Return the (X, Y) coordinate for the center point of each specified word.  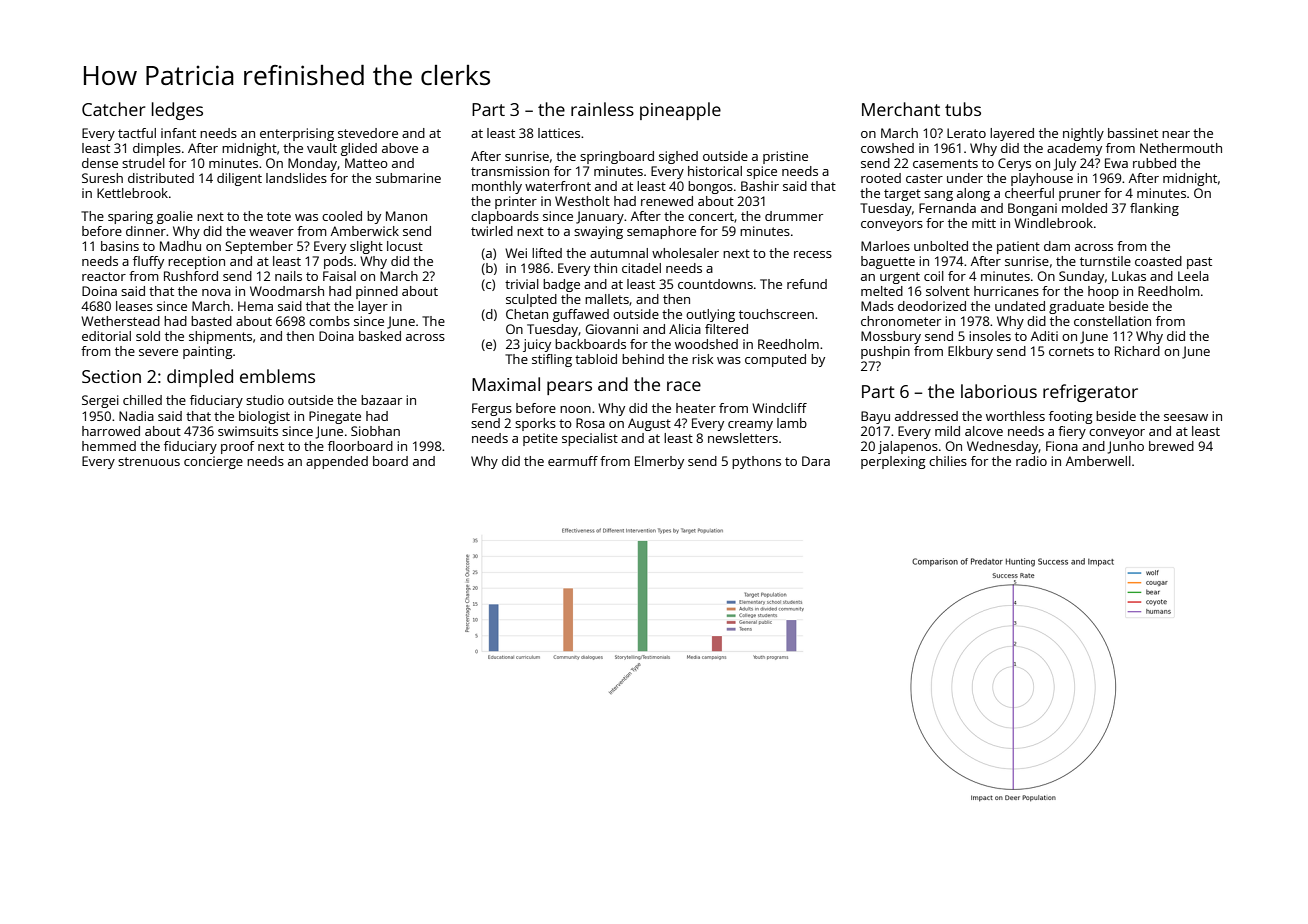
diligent (239, 179)
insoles (990, 336)
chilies (948, 461)
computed (775, 360)
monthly (497, 187)
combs (329, 321)
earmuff (573, 461)
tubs (963, 109)
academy (1074, 149)
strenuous (149, 461)
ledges (177, 111)
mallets (607, 299)
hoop (1103, 292)
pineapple (680, 111)
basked (380, 336)
